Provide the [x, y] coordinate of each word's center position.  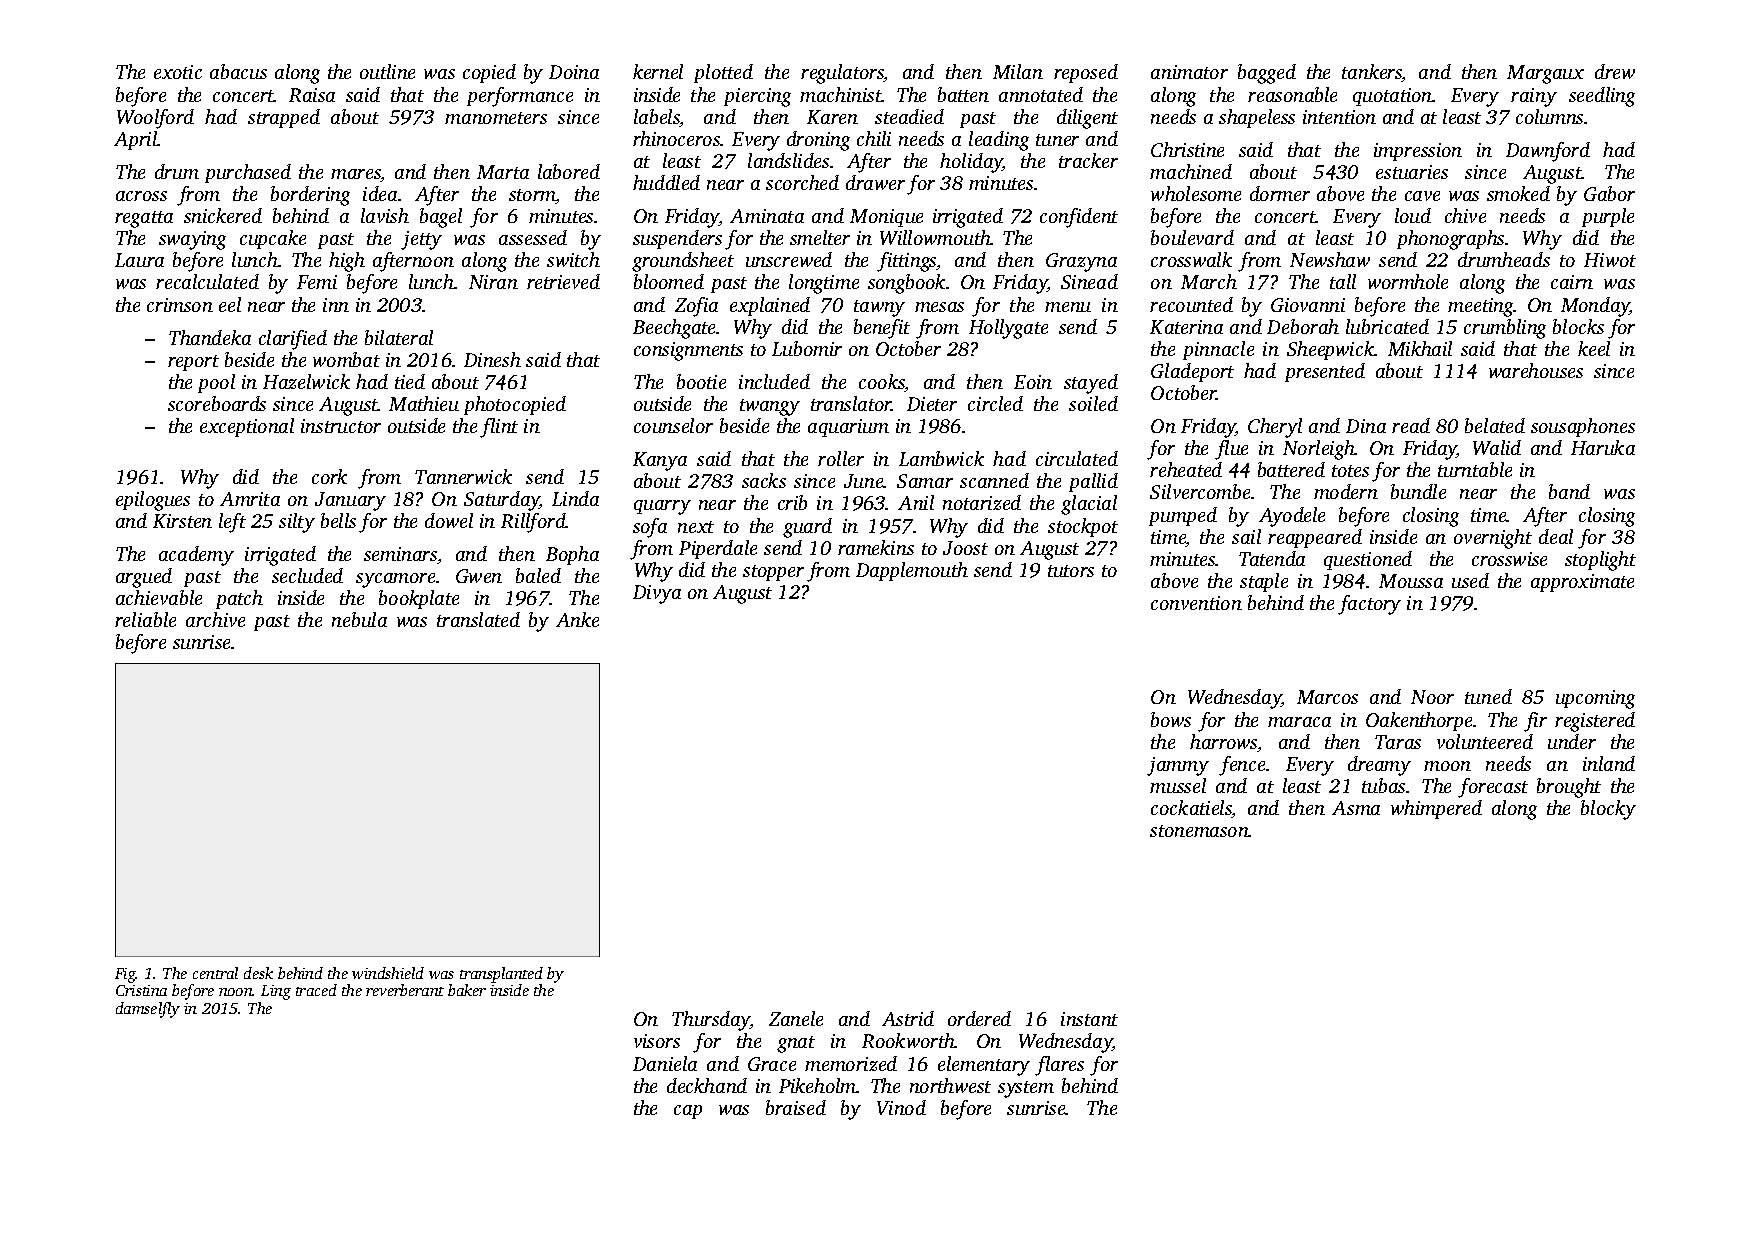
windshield [388, 973]
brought [1569, 788]
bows [1171, 719]
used [1470, 580]
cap [688, 1112]
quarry [662, 507]
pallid [1093, 482]
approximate [1582, 583]
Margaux [1545, 74]
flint [499, 428]
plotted [723, 73]
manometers [496, 118]
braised [796, 1107]
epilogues [153, 501]
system [1026, 1089]
